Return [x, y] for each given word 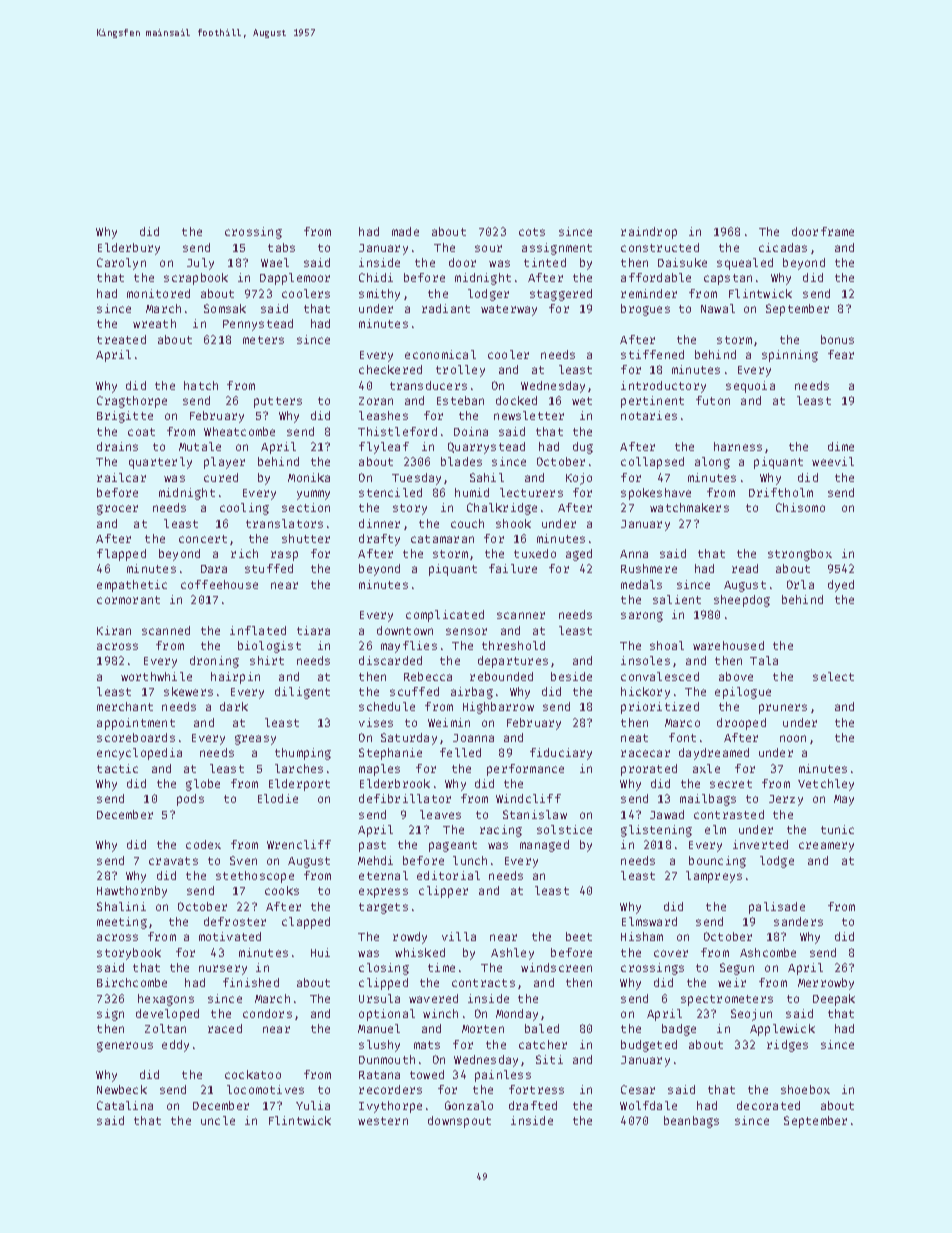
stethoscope [255, 877]
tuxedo [535, 553]
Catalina [125, 1105]
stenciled [390, 492]
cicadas [783, 247]
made [405, 231]
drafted [533, 1105]
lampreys [714, 877]
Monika [309, 477]
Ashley [512, 954]
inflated [258, 630]
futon [713, 400]
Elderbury [129, 249]
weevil [833, 461]
